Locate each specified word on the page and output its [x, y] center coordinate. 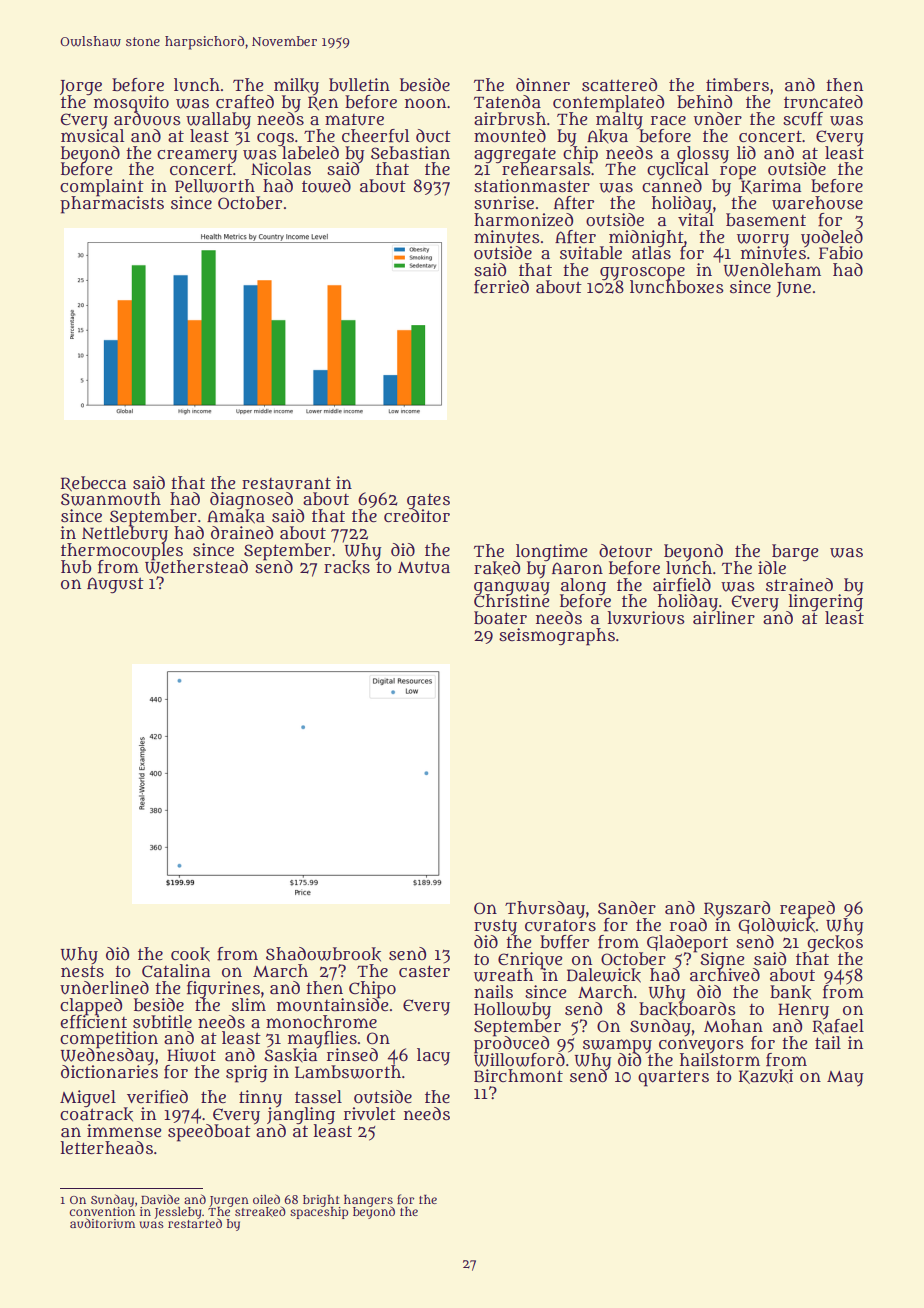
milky [296, 86]
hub [76, 567]
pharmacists [112, 205]
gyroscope [642, 273]
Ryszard [737, 909]
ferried [501, 287]
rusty [495, 927]
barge [795, 552]
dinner [543, 84]
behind [704, 101]
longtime [552, 552]
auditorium [102, 1223]
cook [190, 954]
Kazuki [766, 1076]
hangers [368, 1201]
